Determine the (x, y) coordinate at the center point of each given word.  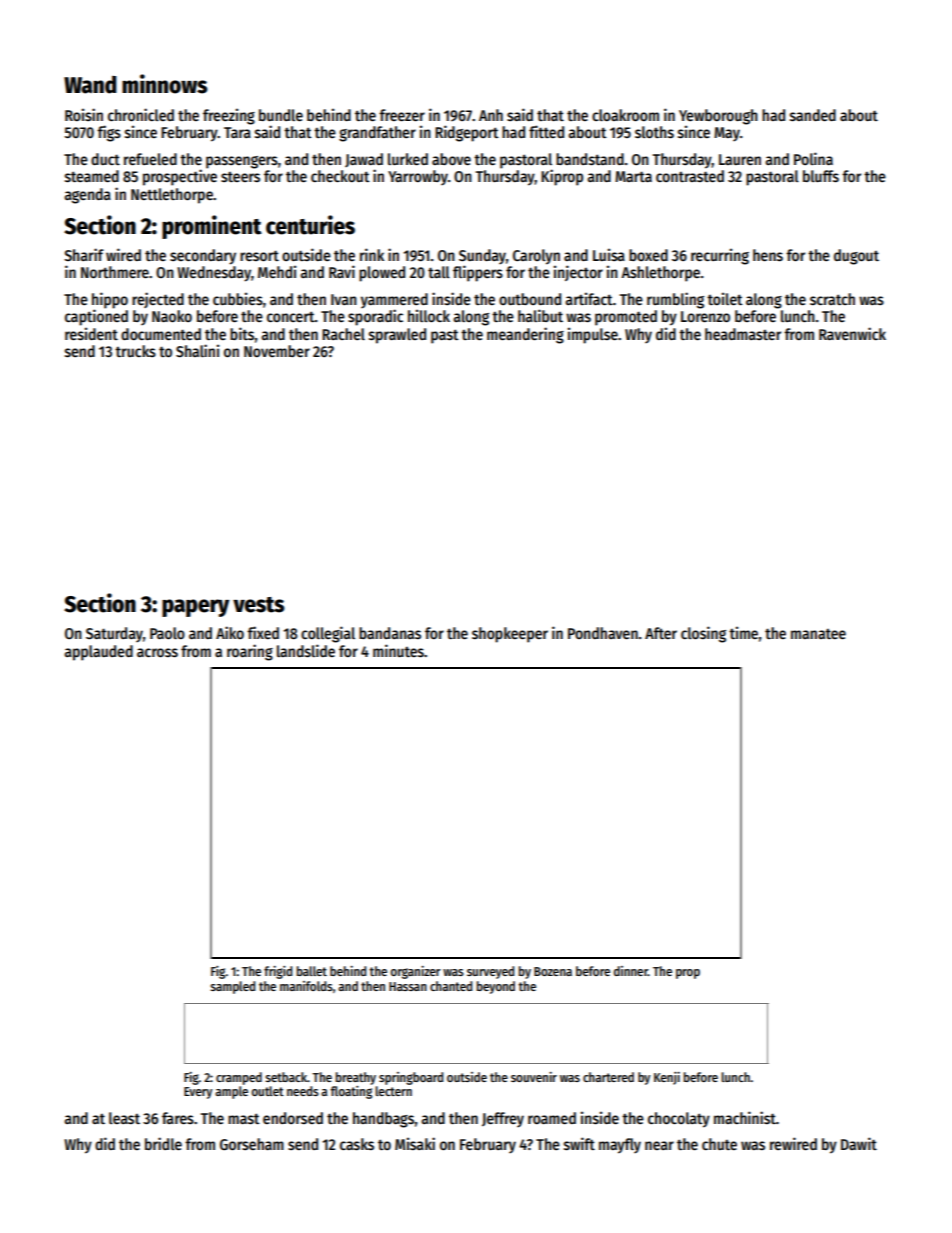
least (124, 1118)
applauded (98, 653)
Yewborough (718, 117)
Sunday (482, 256)
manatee (818, 634)
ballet (312, 971)
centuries (310, 225)
